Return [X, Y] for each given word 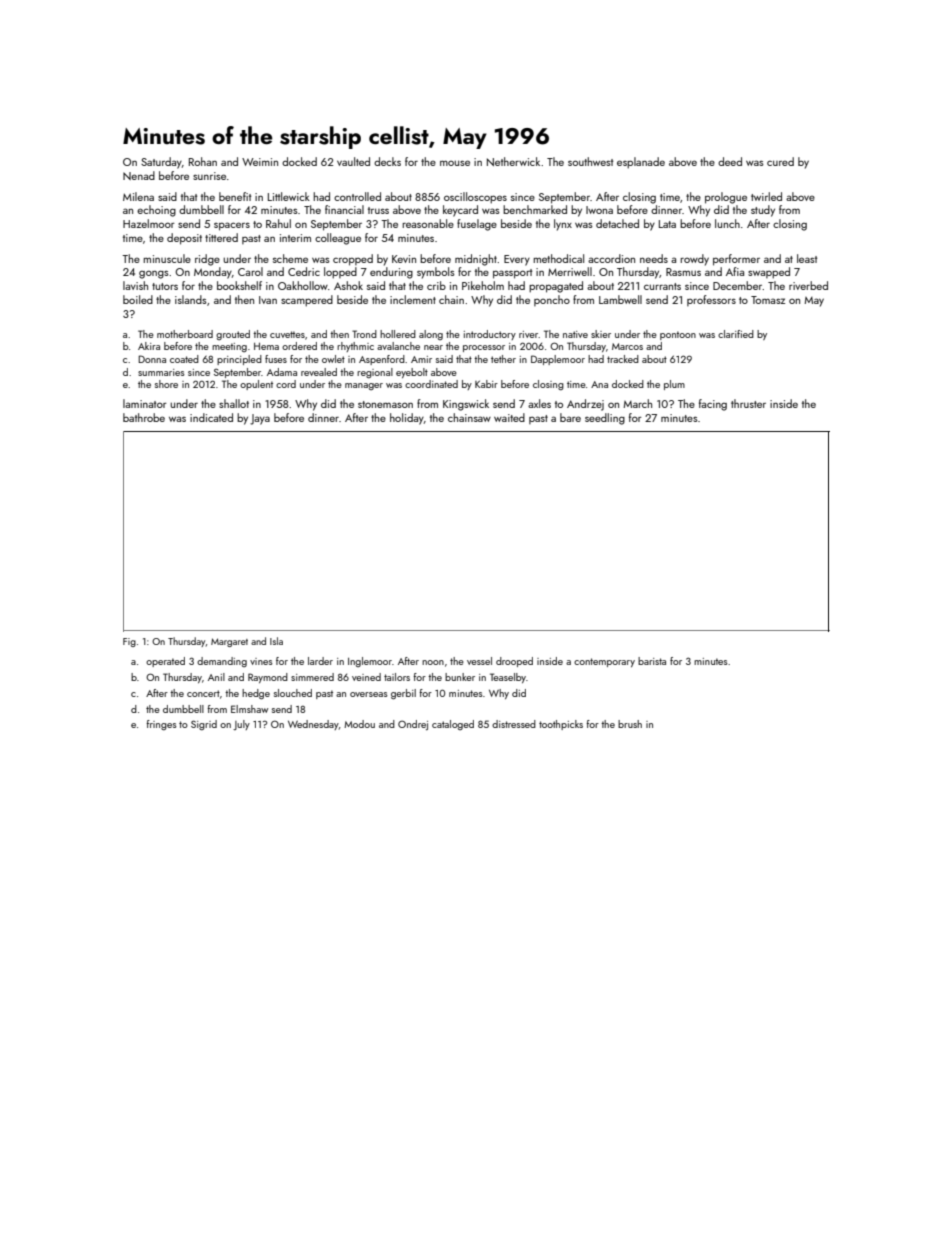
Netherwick [513, 161]
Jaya [260, 419]
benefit [235, 196]
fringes [161, 725]
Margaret [229, 642]
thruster [748, 403]
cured [780, 161]
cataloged [453, 725]
